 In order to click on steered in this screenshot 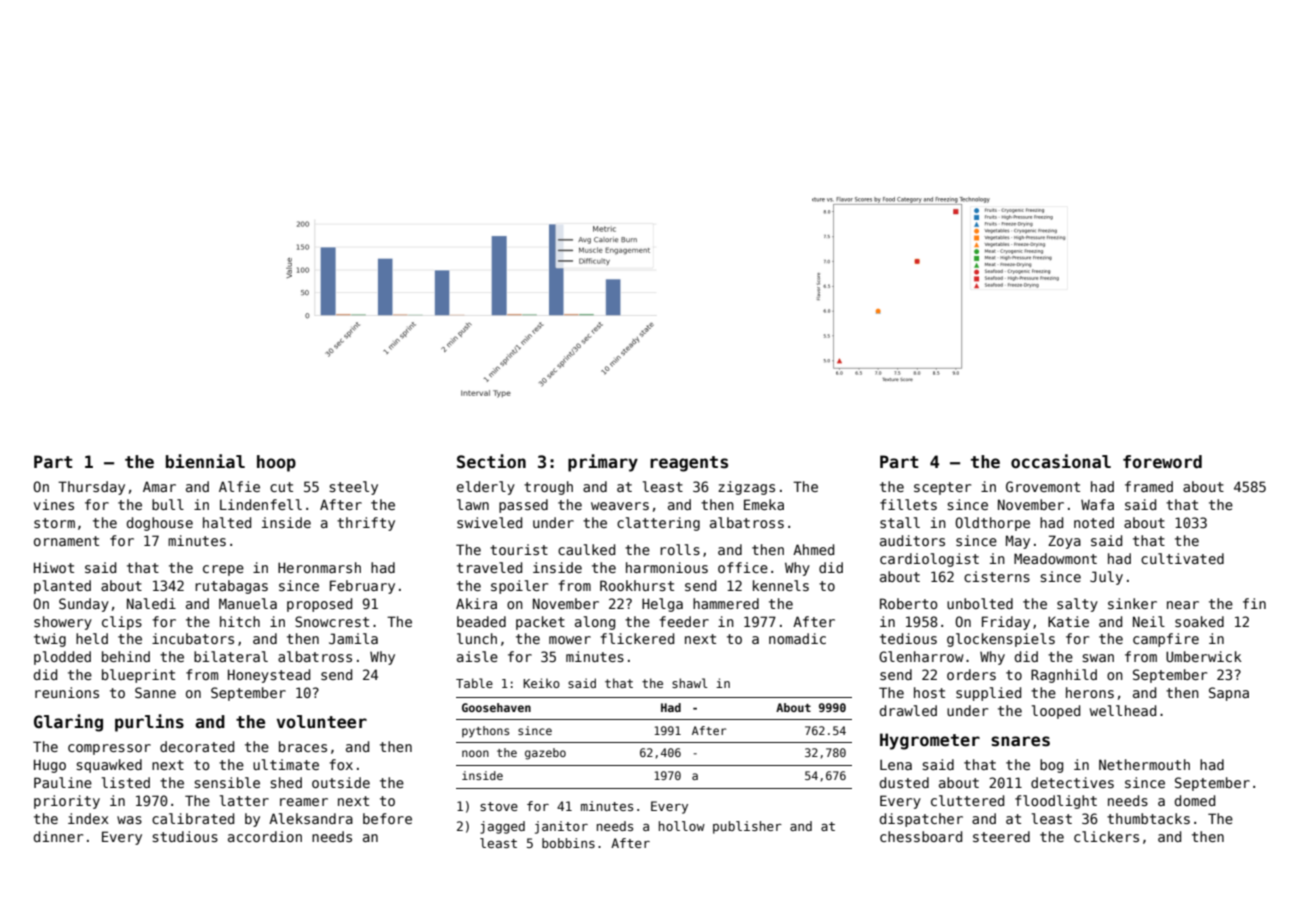, I will do `click(1001, 836)`.
